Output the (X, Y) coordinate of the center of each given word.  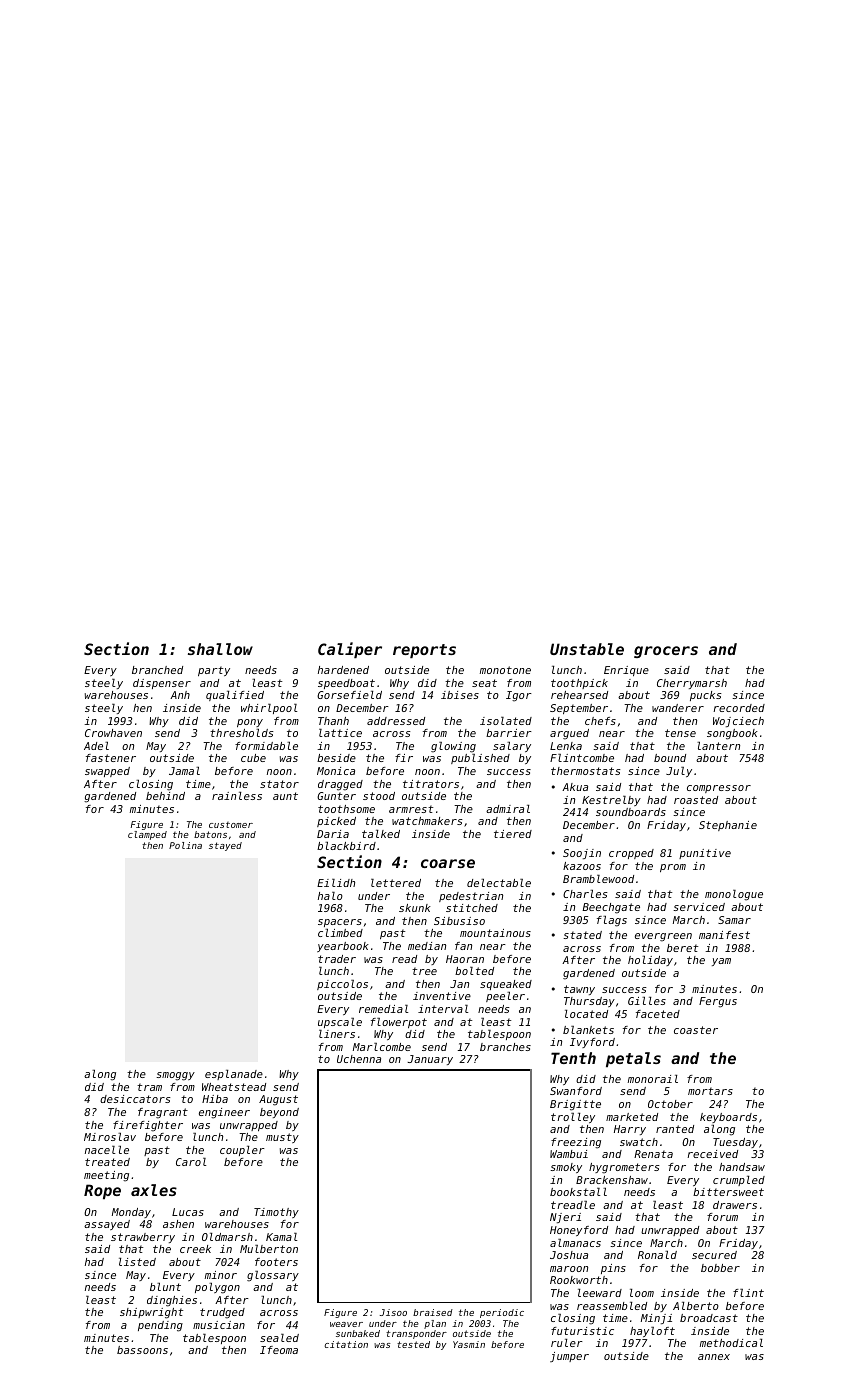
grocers (666, 652)
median (427, 946)
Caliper (350, 650)
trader (337, 959)
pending (160, 1326)
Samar (734, 920)
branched (157, 670)
